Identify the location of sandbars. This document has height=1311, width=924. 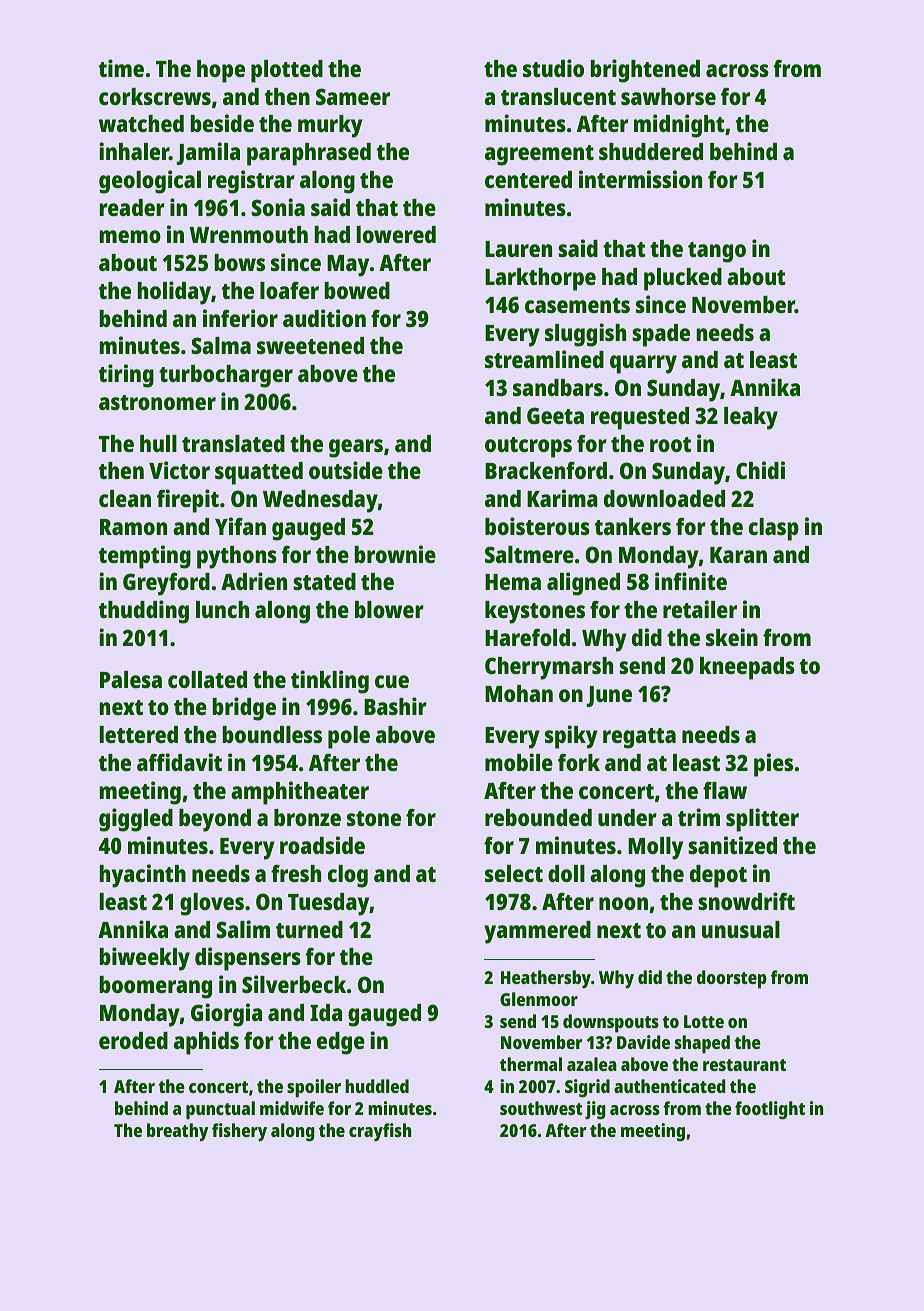
(558, 387).
